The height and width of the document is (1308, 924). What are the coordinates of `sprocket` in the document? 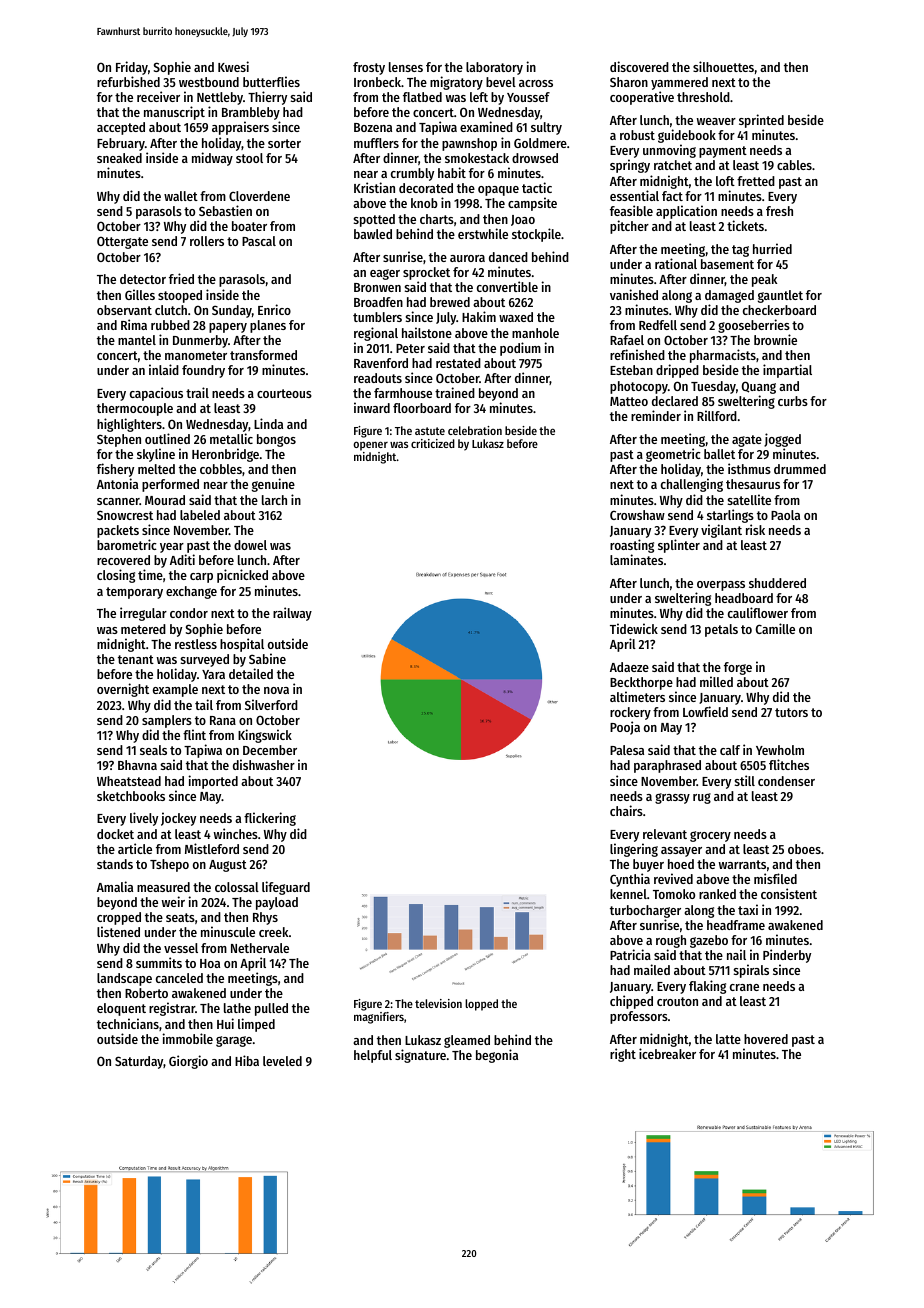 It's located at (426, 273).
